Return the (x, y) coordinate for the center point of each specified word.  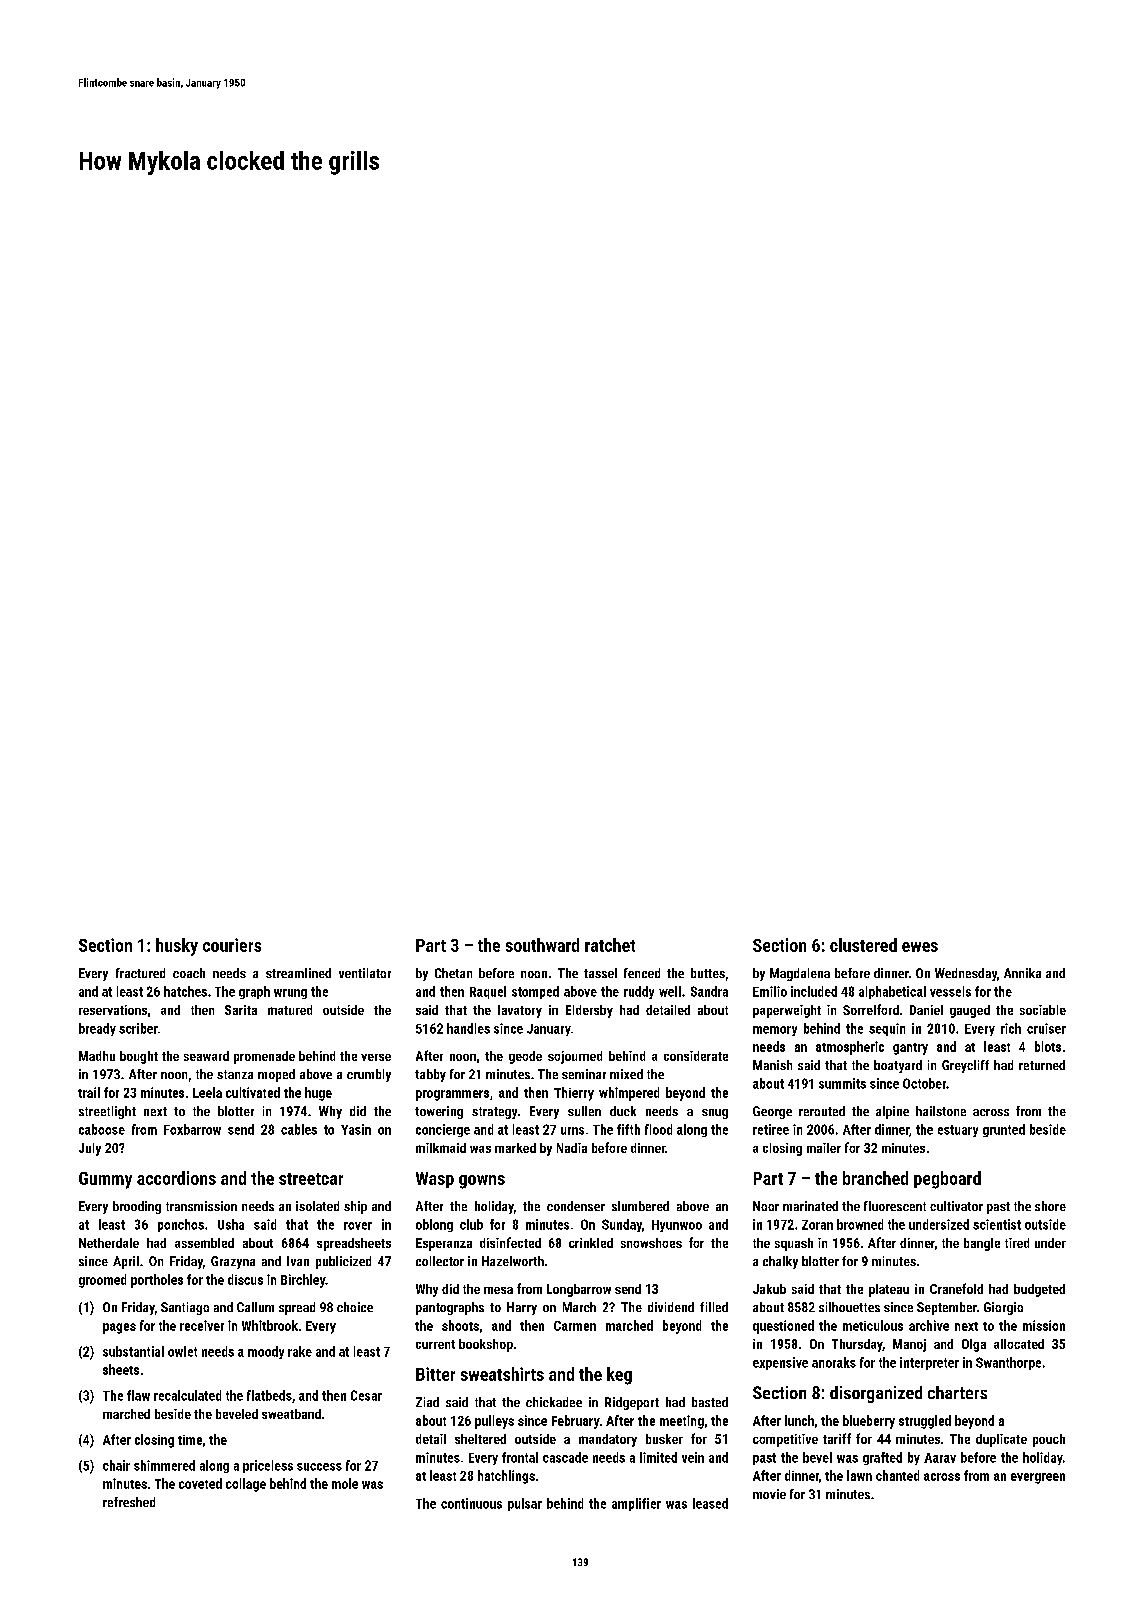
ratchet (610, 945)
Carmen (575, 1326)
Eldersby (589, 1011)
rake (300, 1351)
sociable (1043, 1010)
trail (89, 1092)
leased (710, 1503)
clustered (863, 945)
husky (177, 947)
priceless (268, 1466)
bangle (982, 1244)
